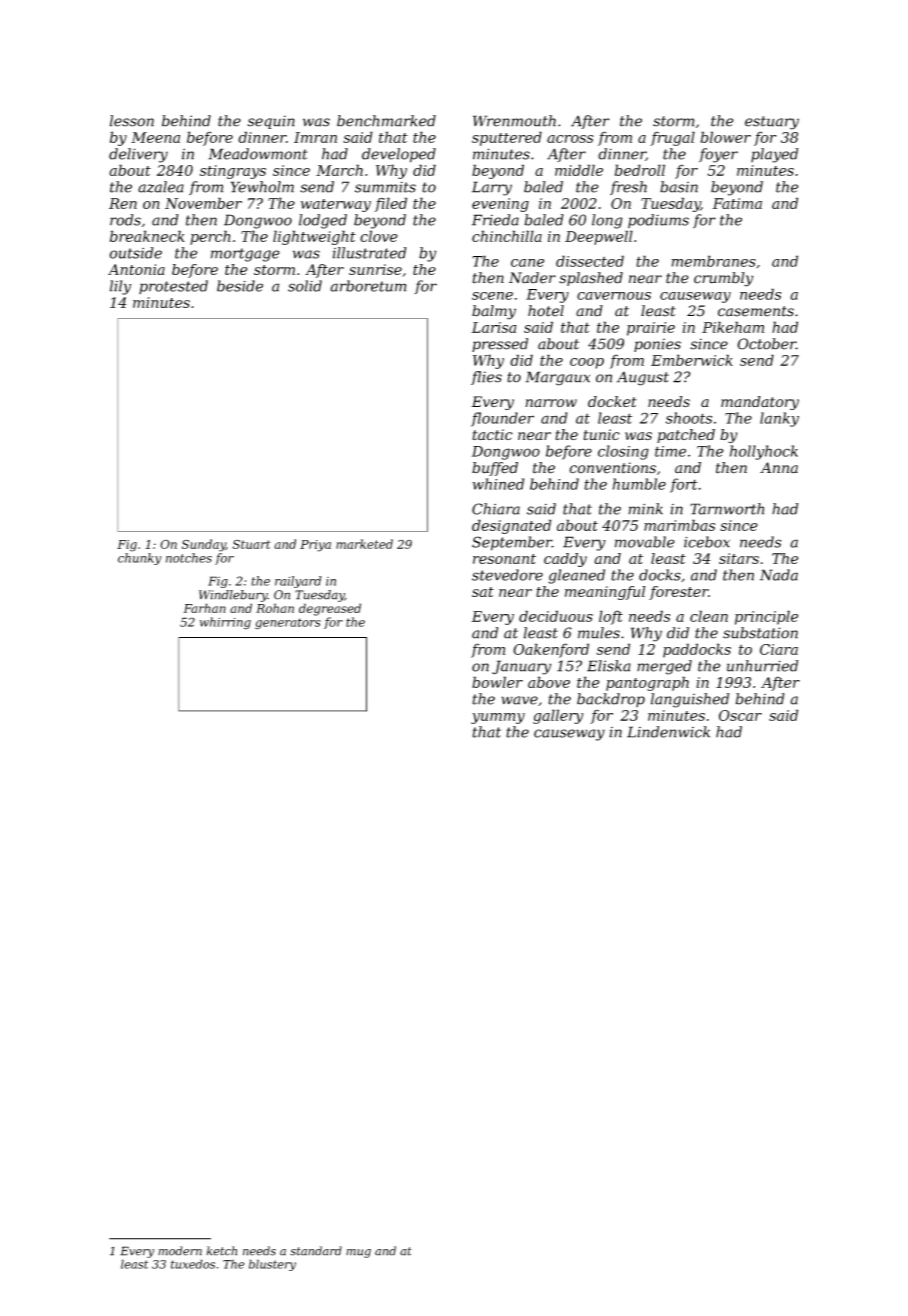 The width and height of the image is (908, 1316). I want to click on buffed, so click(495, 469).
